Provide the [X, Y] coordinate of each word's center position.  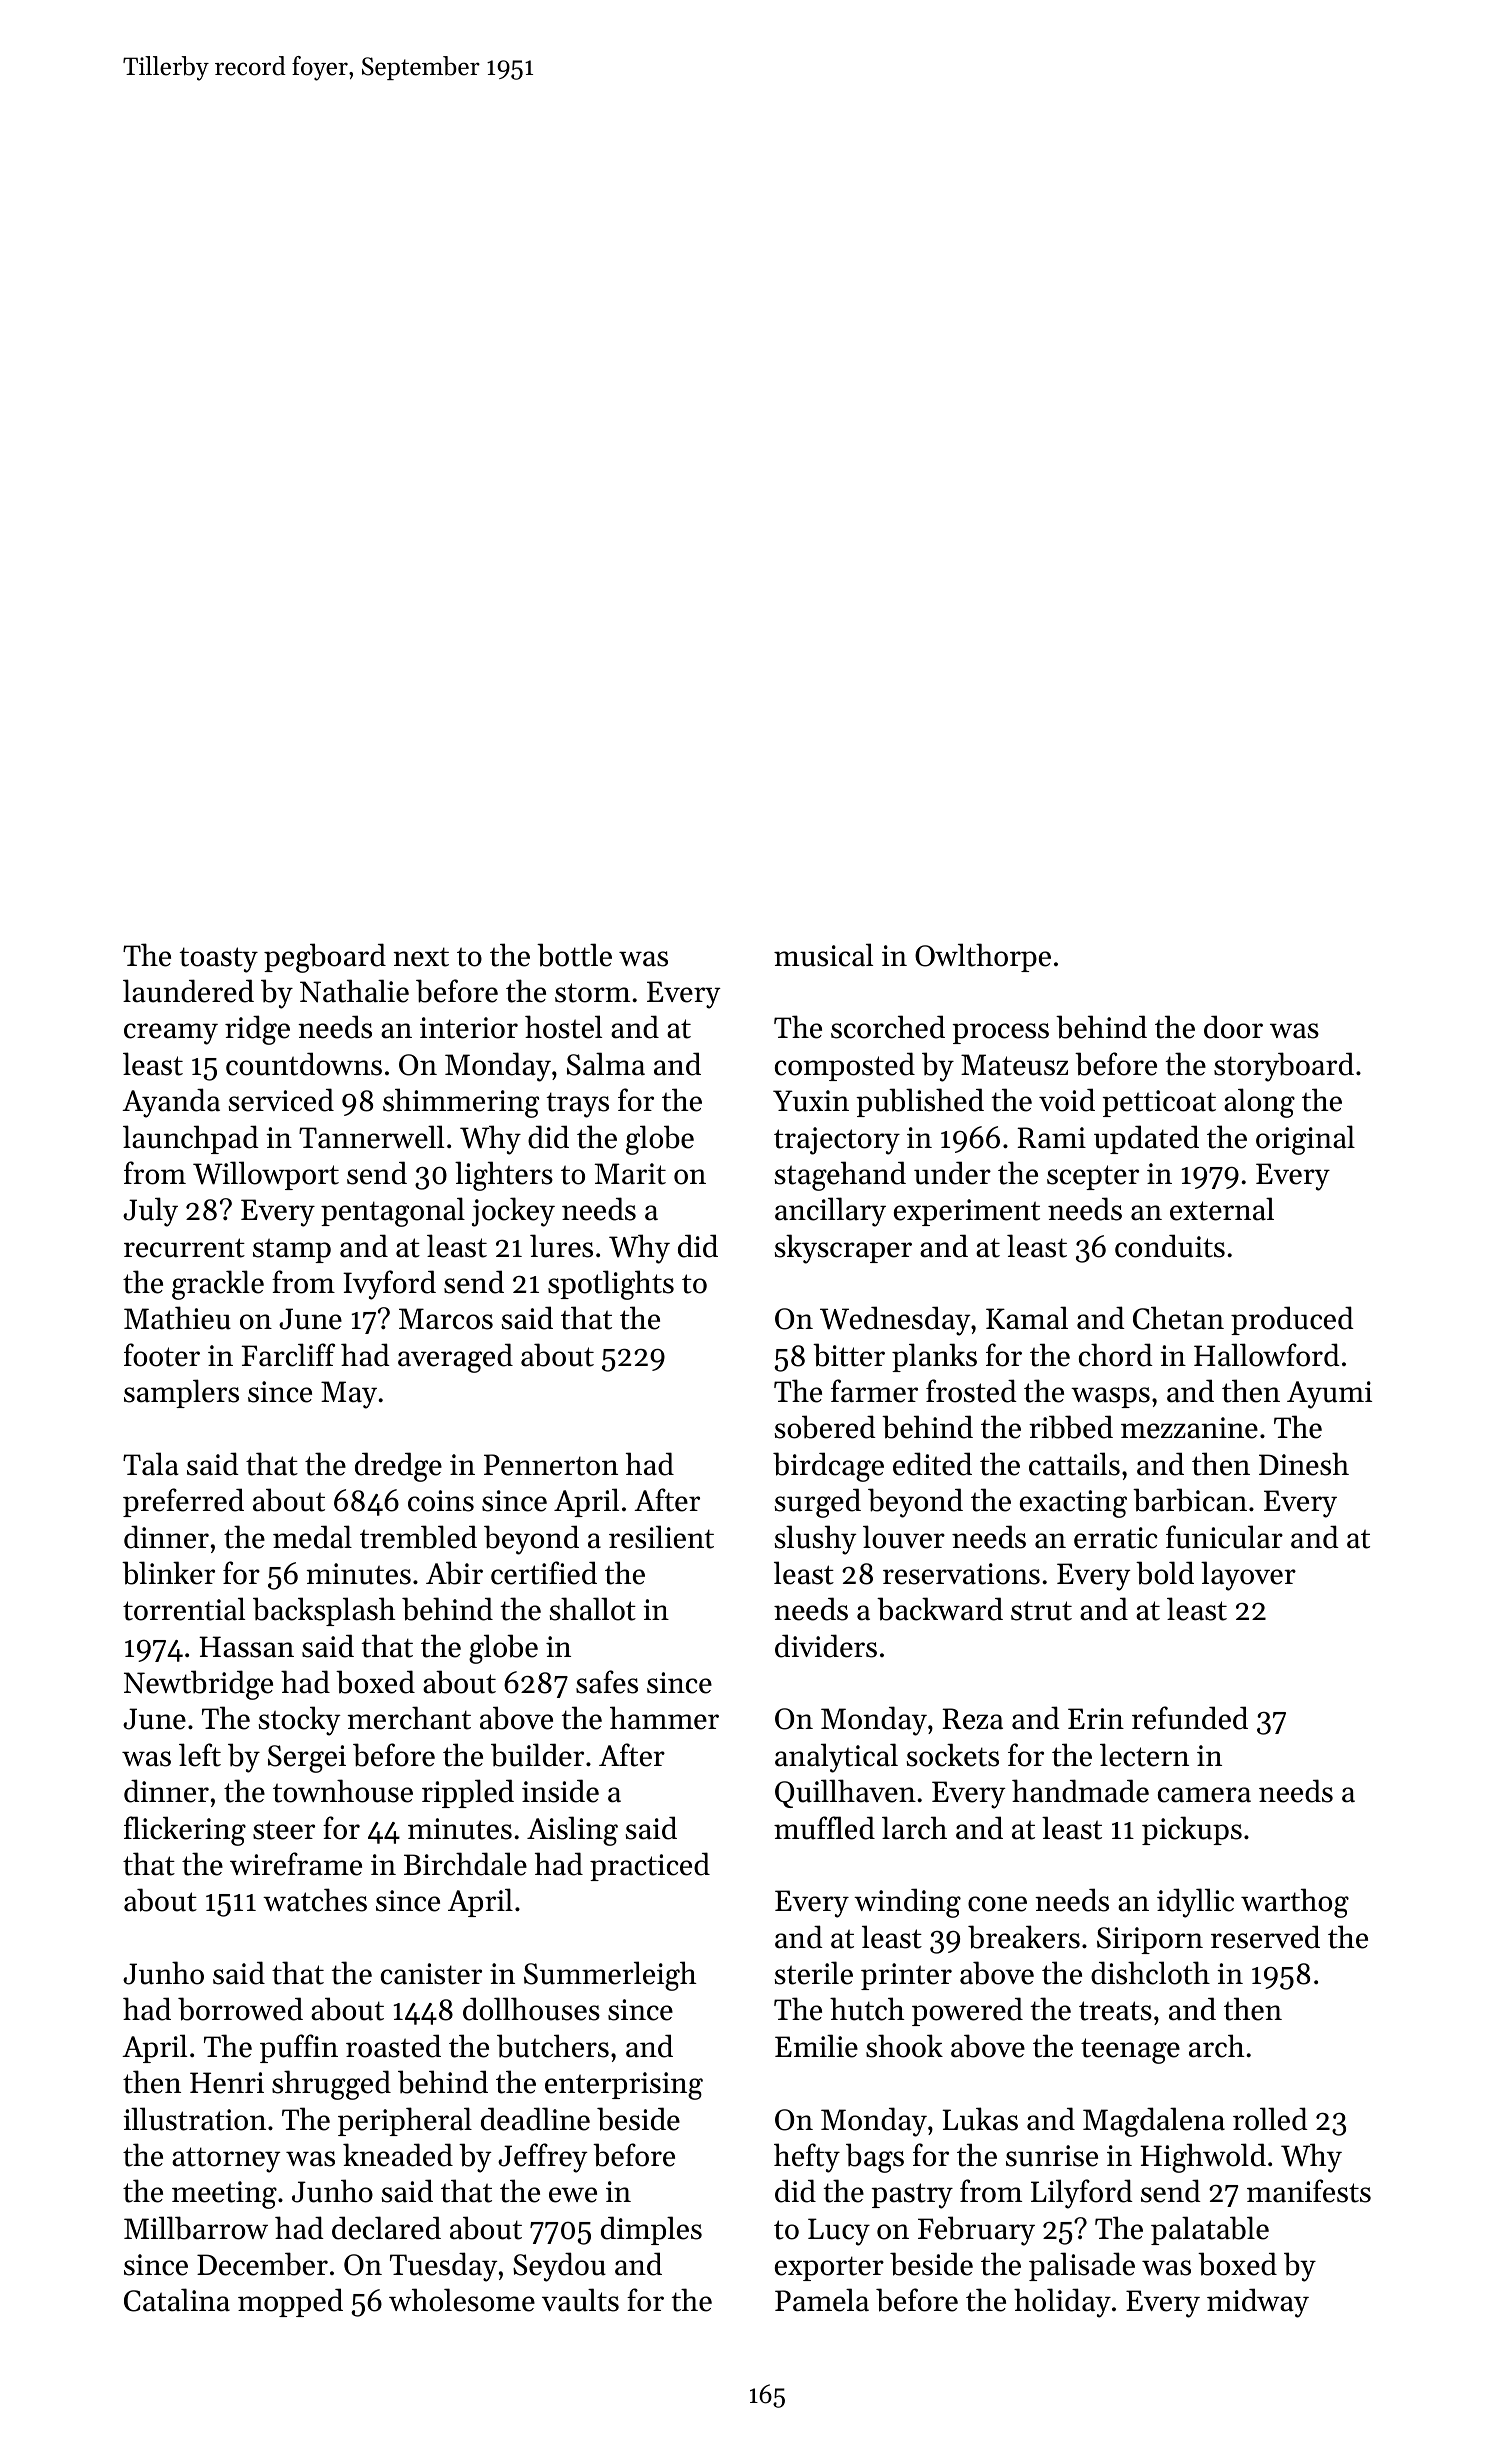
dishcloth [1150, 1973]
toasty [219, 960]
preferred [183, 1502]
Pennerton [551, 1465]
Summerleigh [610, 1976]
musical [823, 955]
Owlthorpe [983, 957]
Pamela [822, 2300]
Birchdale [465, 1864]
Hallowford [1267, 1355]
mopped [290, 2302]
